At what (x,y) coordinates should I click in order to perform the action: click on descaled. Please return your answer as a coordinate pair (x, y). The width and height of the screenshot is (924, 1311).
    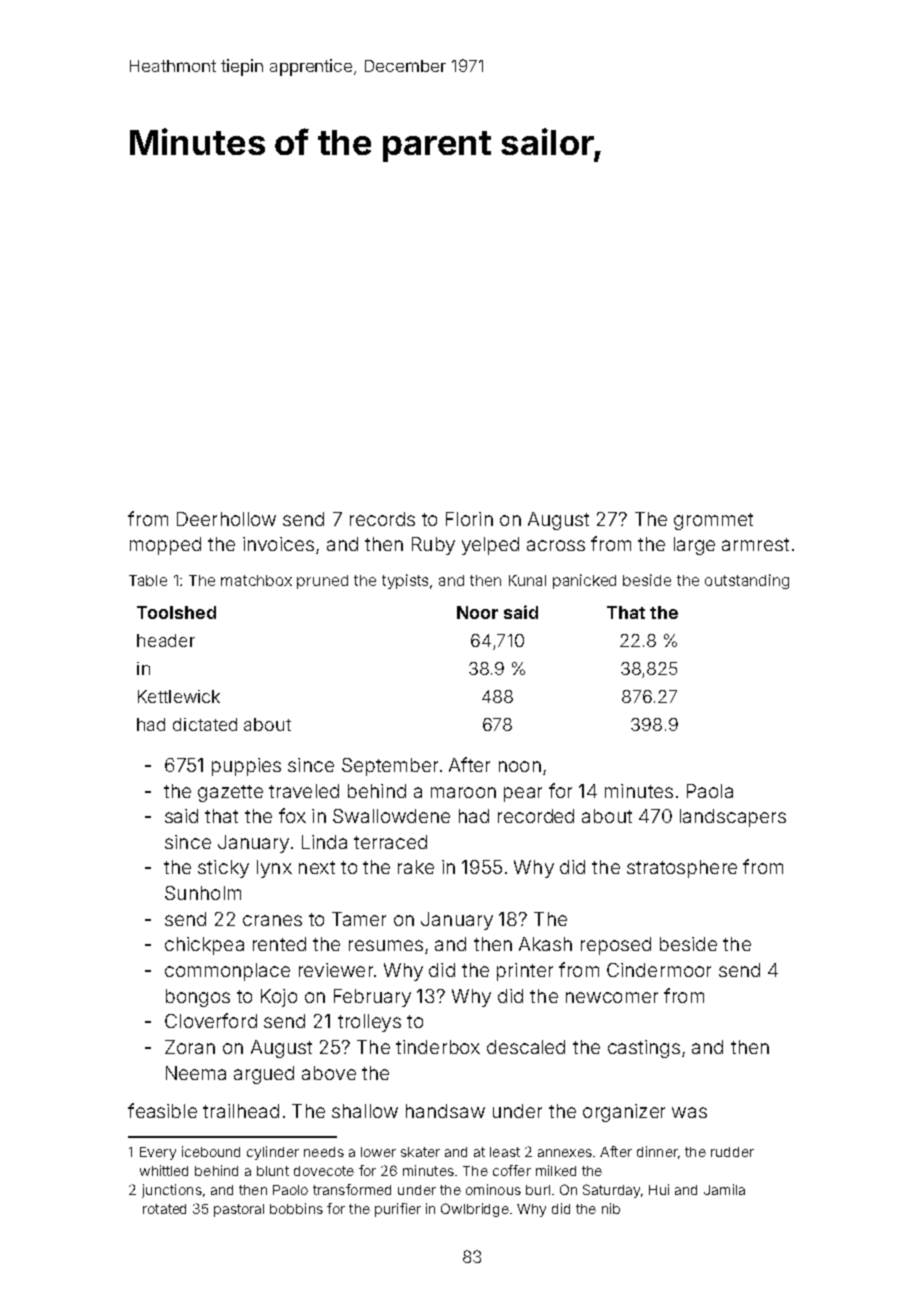
    Looking at the image, I should click on (526, 1047).
